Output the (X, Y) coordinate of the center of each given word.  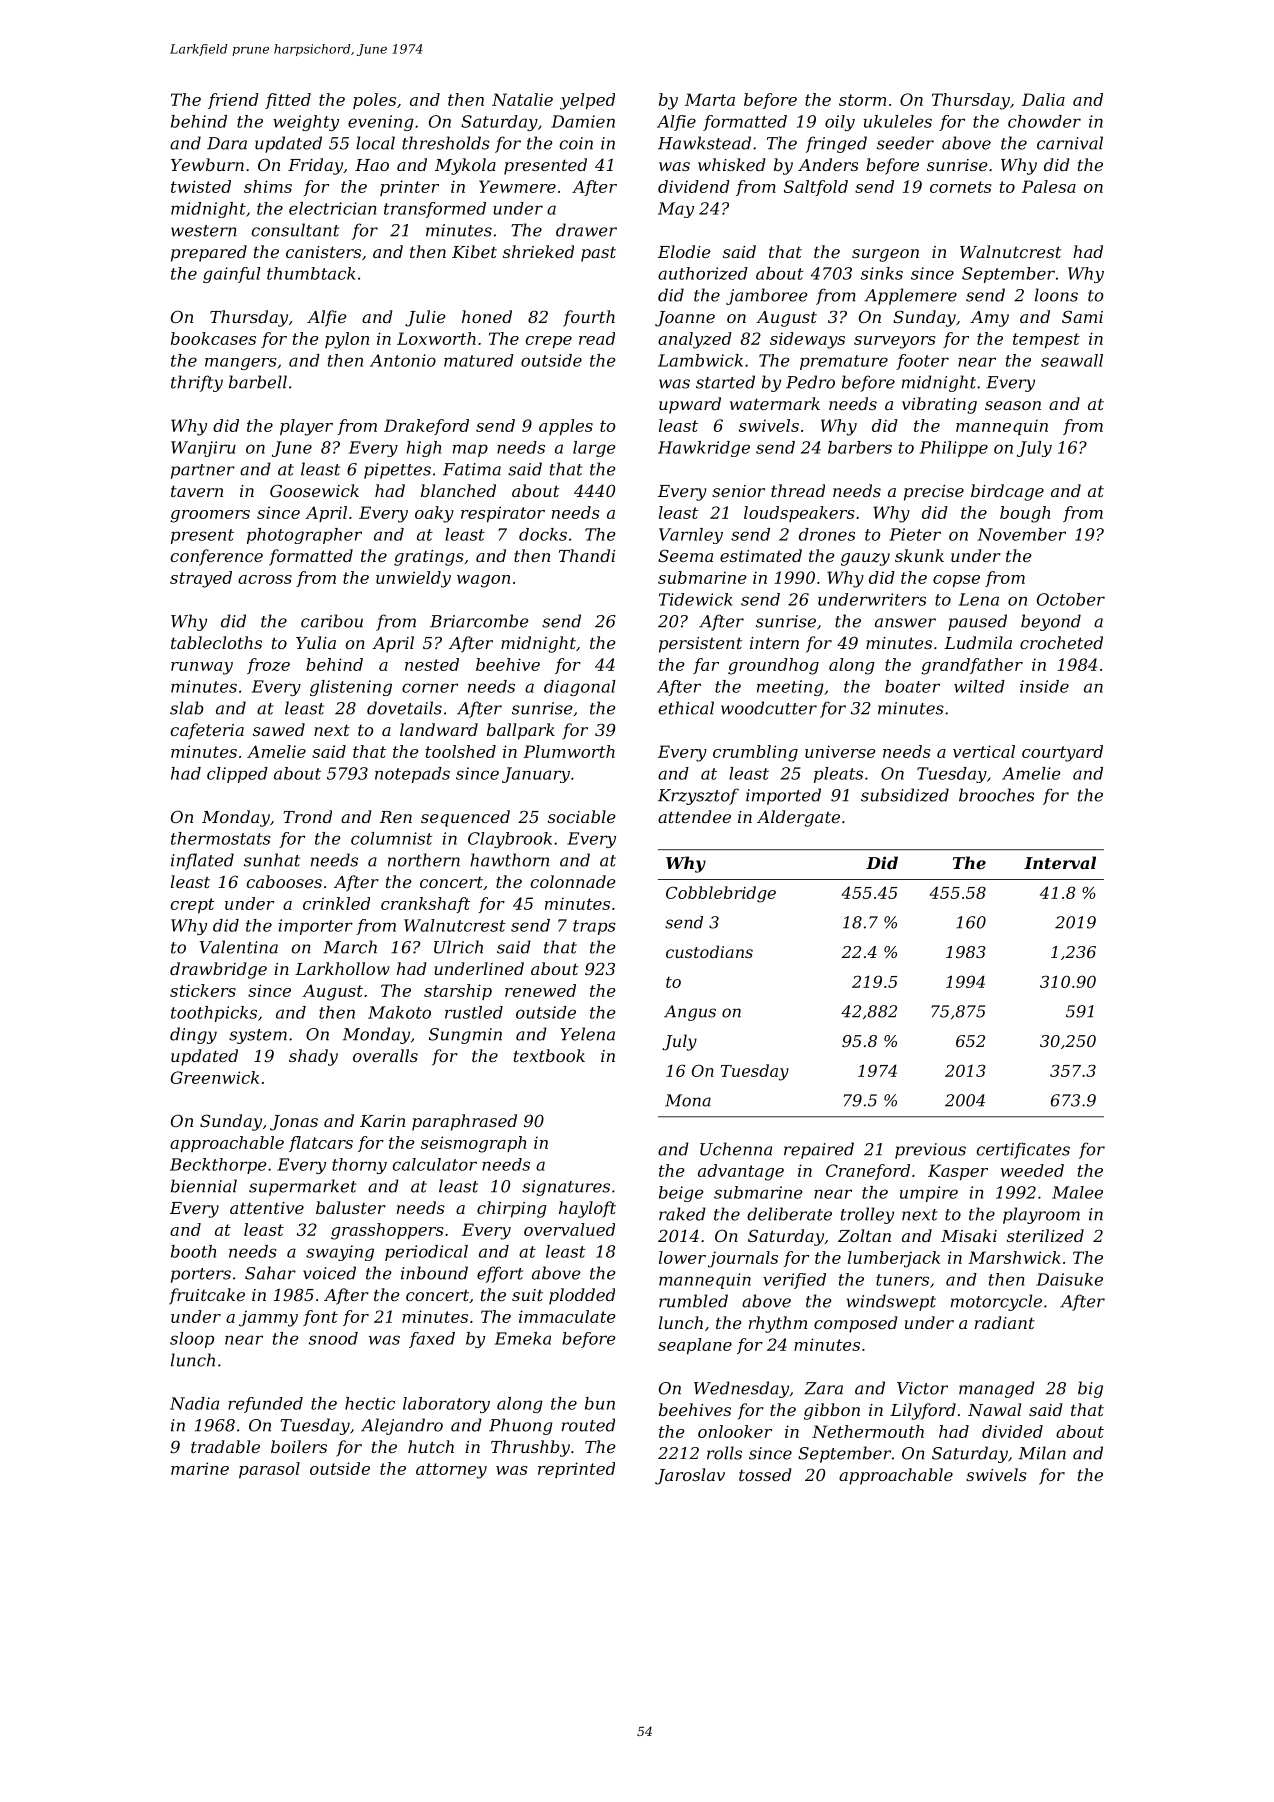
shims (268, 186)
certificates (1023, 1150)
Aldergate (798, 818)
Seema (685, 555)
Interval (1060, 862)
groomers (210, 516)
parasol (269, 1470)
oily (840, 123)
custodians (709, 951)
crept (192, 905)
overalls (385, 1055)
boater (912, 686)
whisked (731, 164)
